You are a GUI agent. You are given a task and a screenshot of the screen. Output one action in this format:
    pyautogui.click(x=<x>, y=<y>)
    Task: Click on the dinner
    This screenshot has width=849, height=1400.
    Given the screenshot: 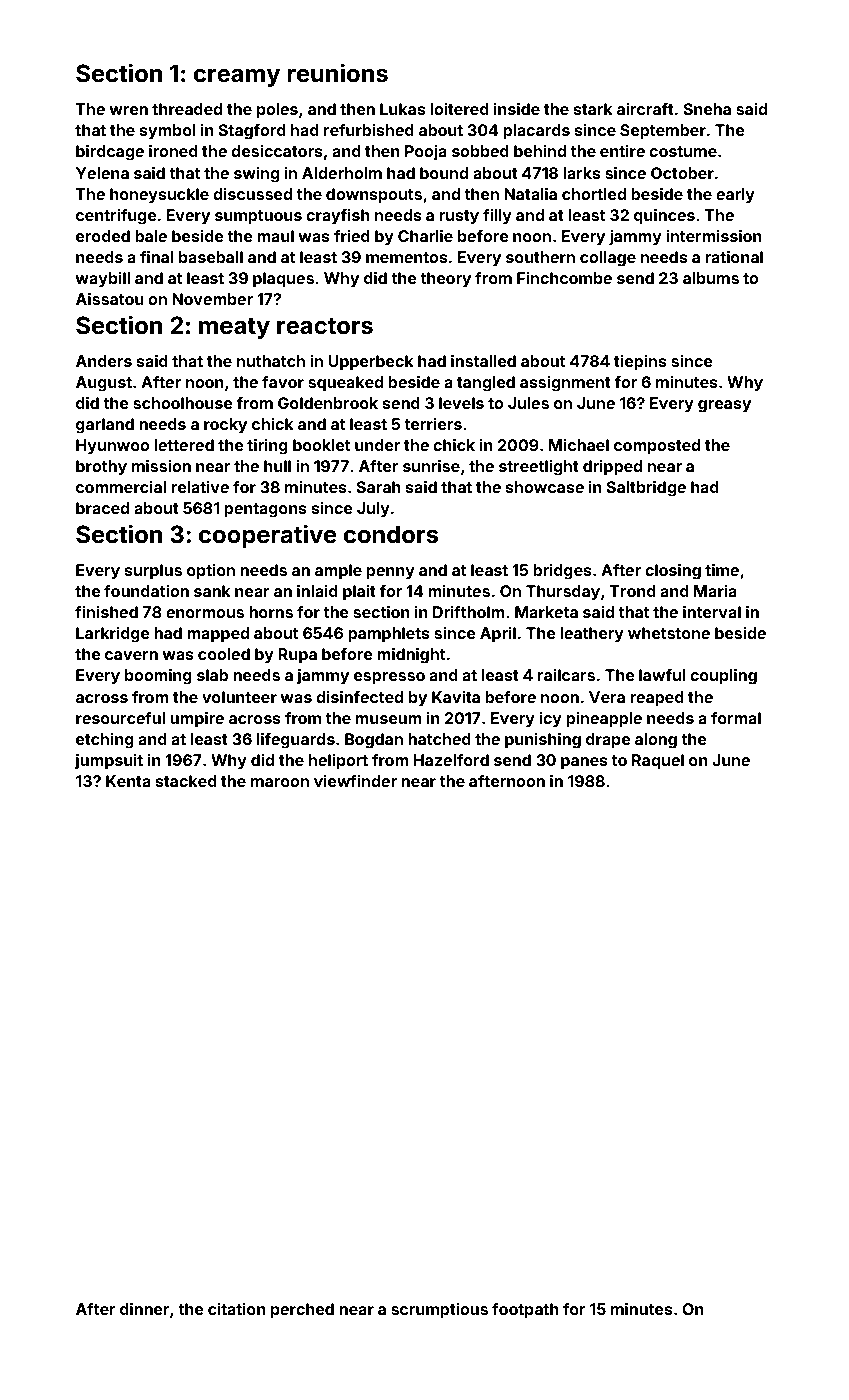 What is the action you would take?
    pyautogui.click(x=145, y=1309)
